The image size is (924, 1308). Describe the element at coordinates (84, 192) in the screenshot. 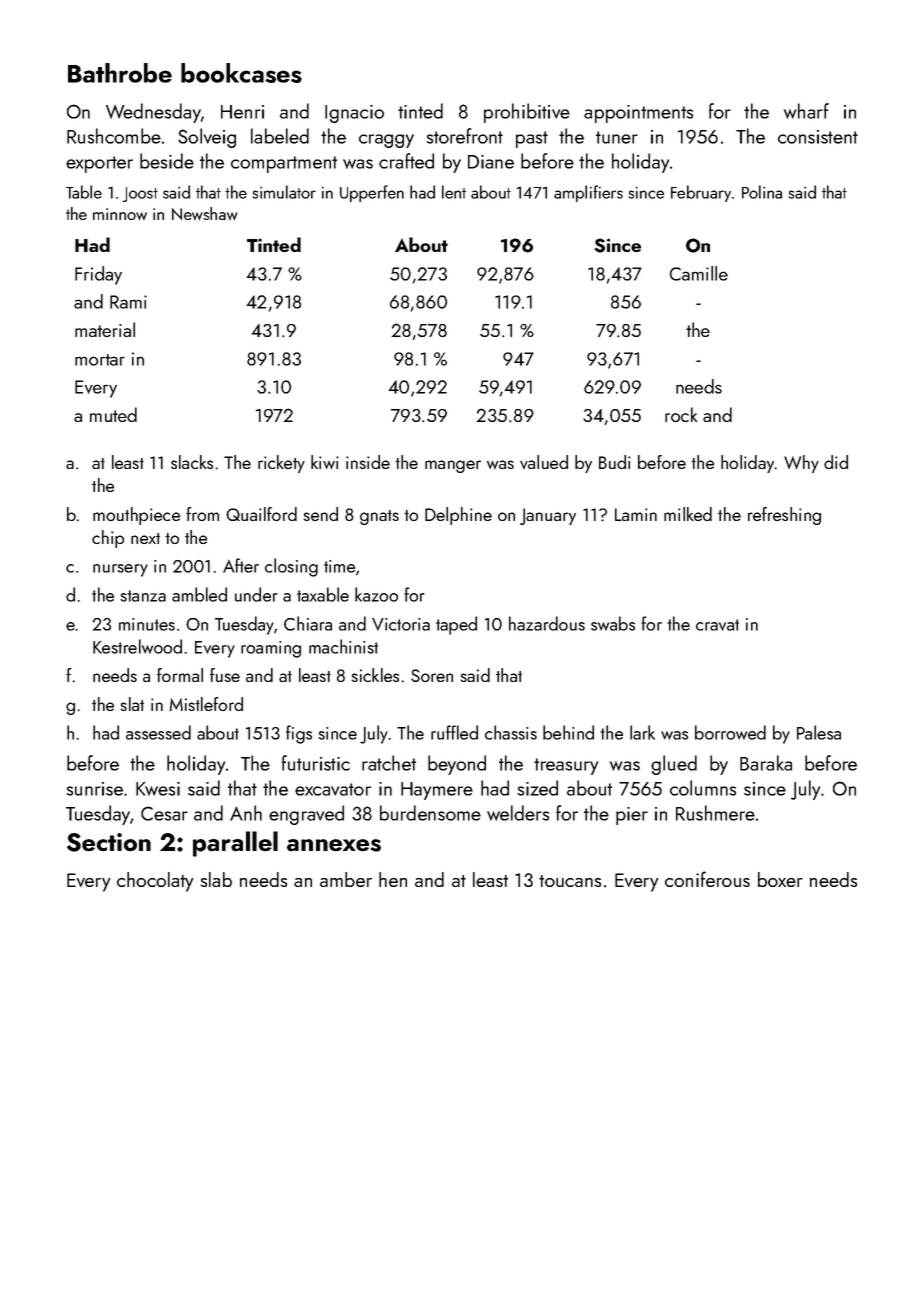

I see `Table` at that location.
